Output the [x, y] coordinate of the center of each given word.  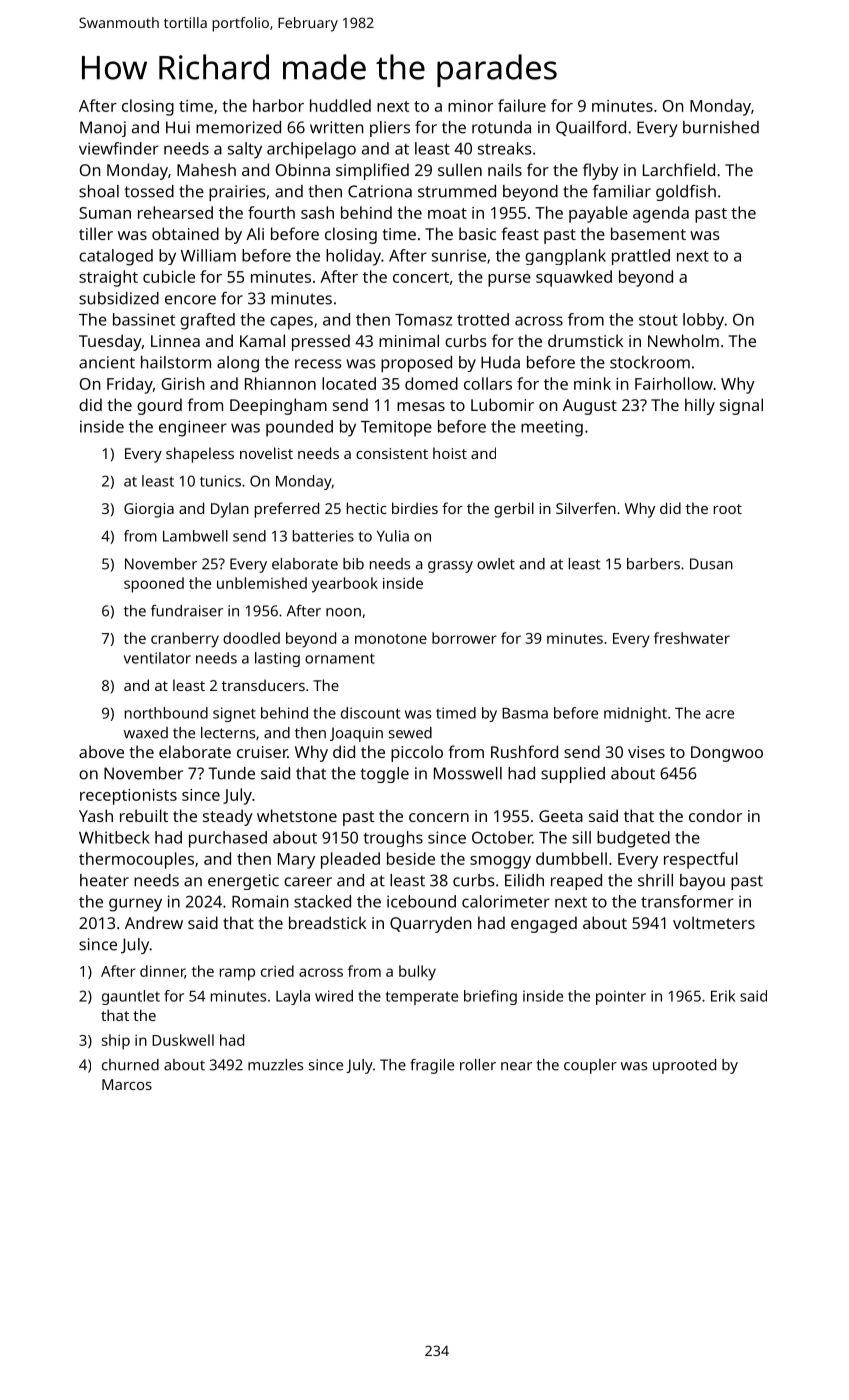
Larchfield [679, 169]
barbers [653, 564]
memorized [238, 127]
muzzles [275, 1065]
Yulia [393, 536]
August [590, 407]
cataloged [116, 257]
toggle [384, 775]
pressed [321, 342]
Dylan [230, 510]
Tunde [231, 773]
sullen [460, 169]
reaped [576, 882]
